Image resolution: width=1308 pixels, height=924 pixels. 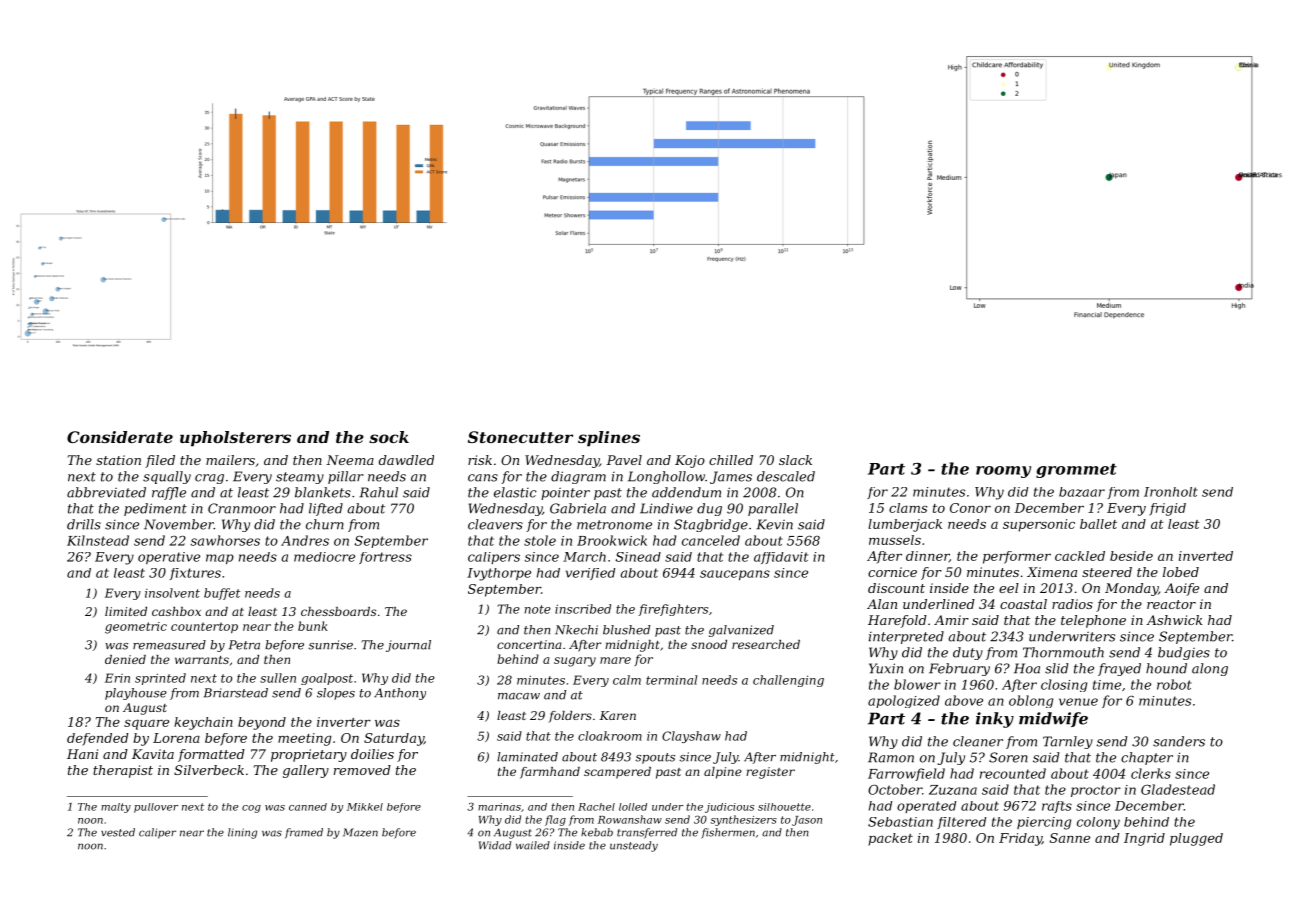 I want to click on terminal, so click(x=671, y=680).
